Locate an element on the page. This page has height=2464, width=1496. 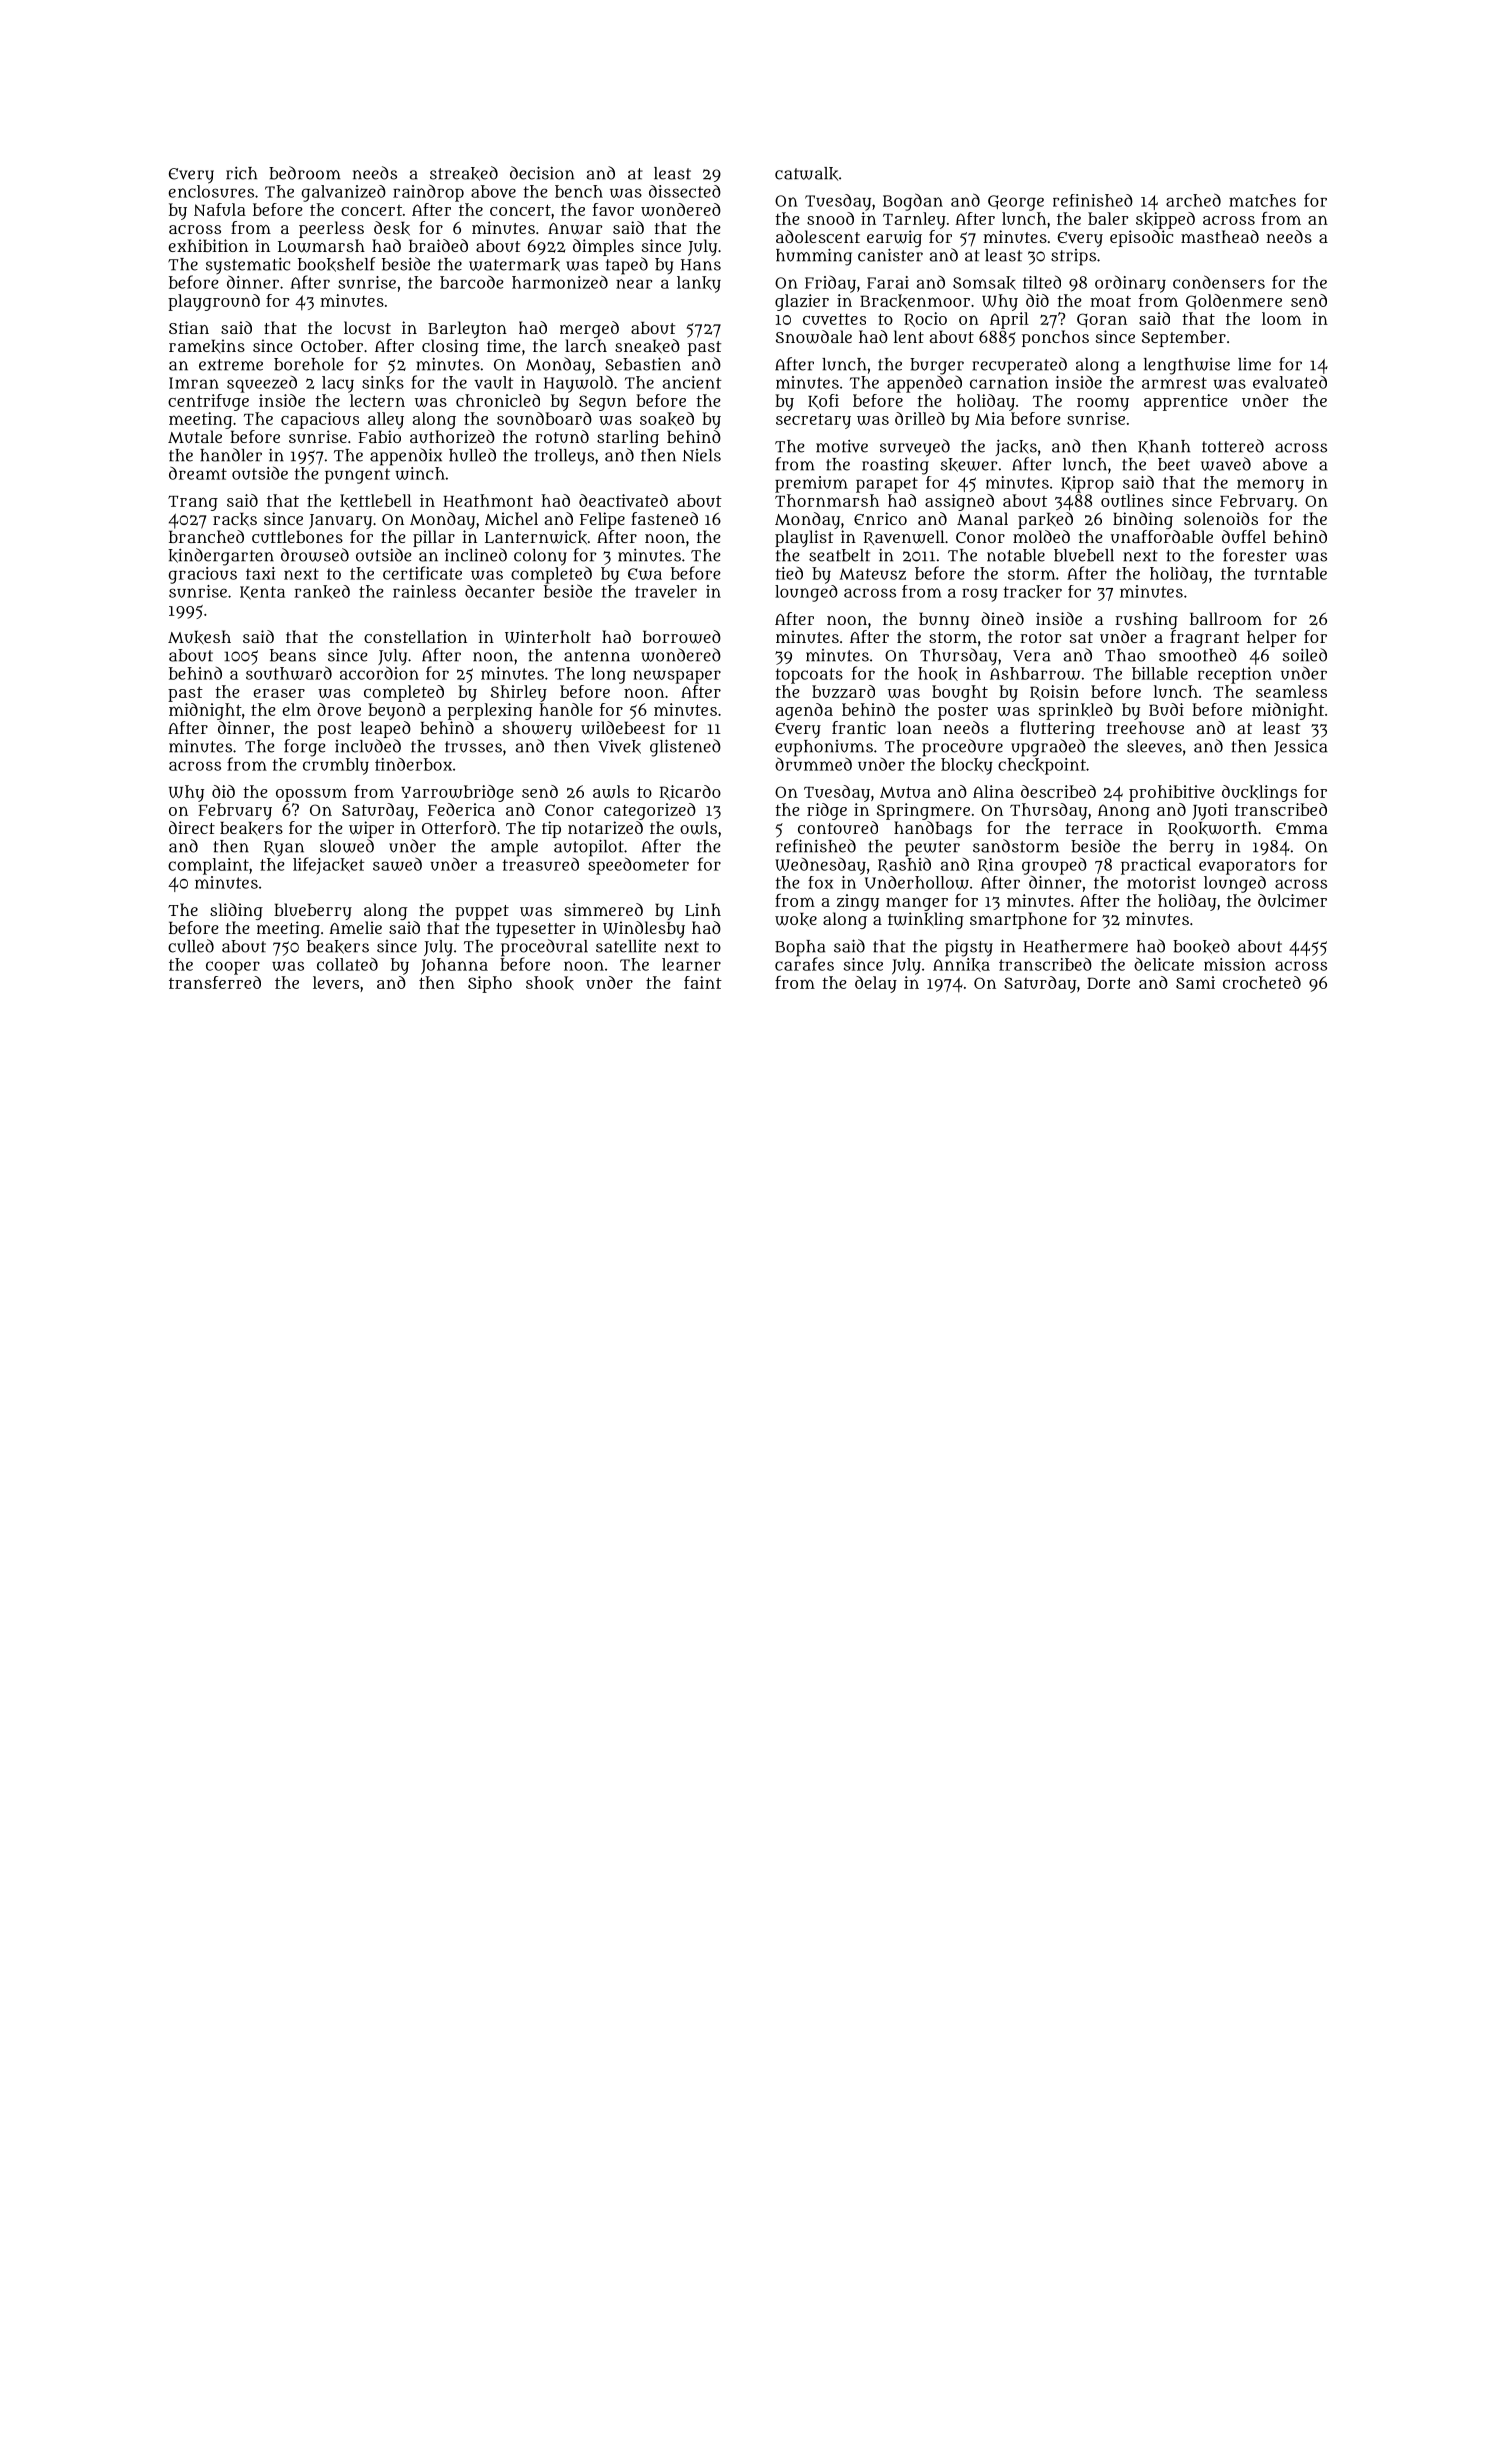
cuvettes is located at coordinates (834, 319).
